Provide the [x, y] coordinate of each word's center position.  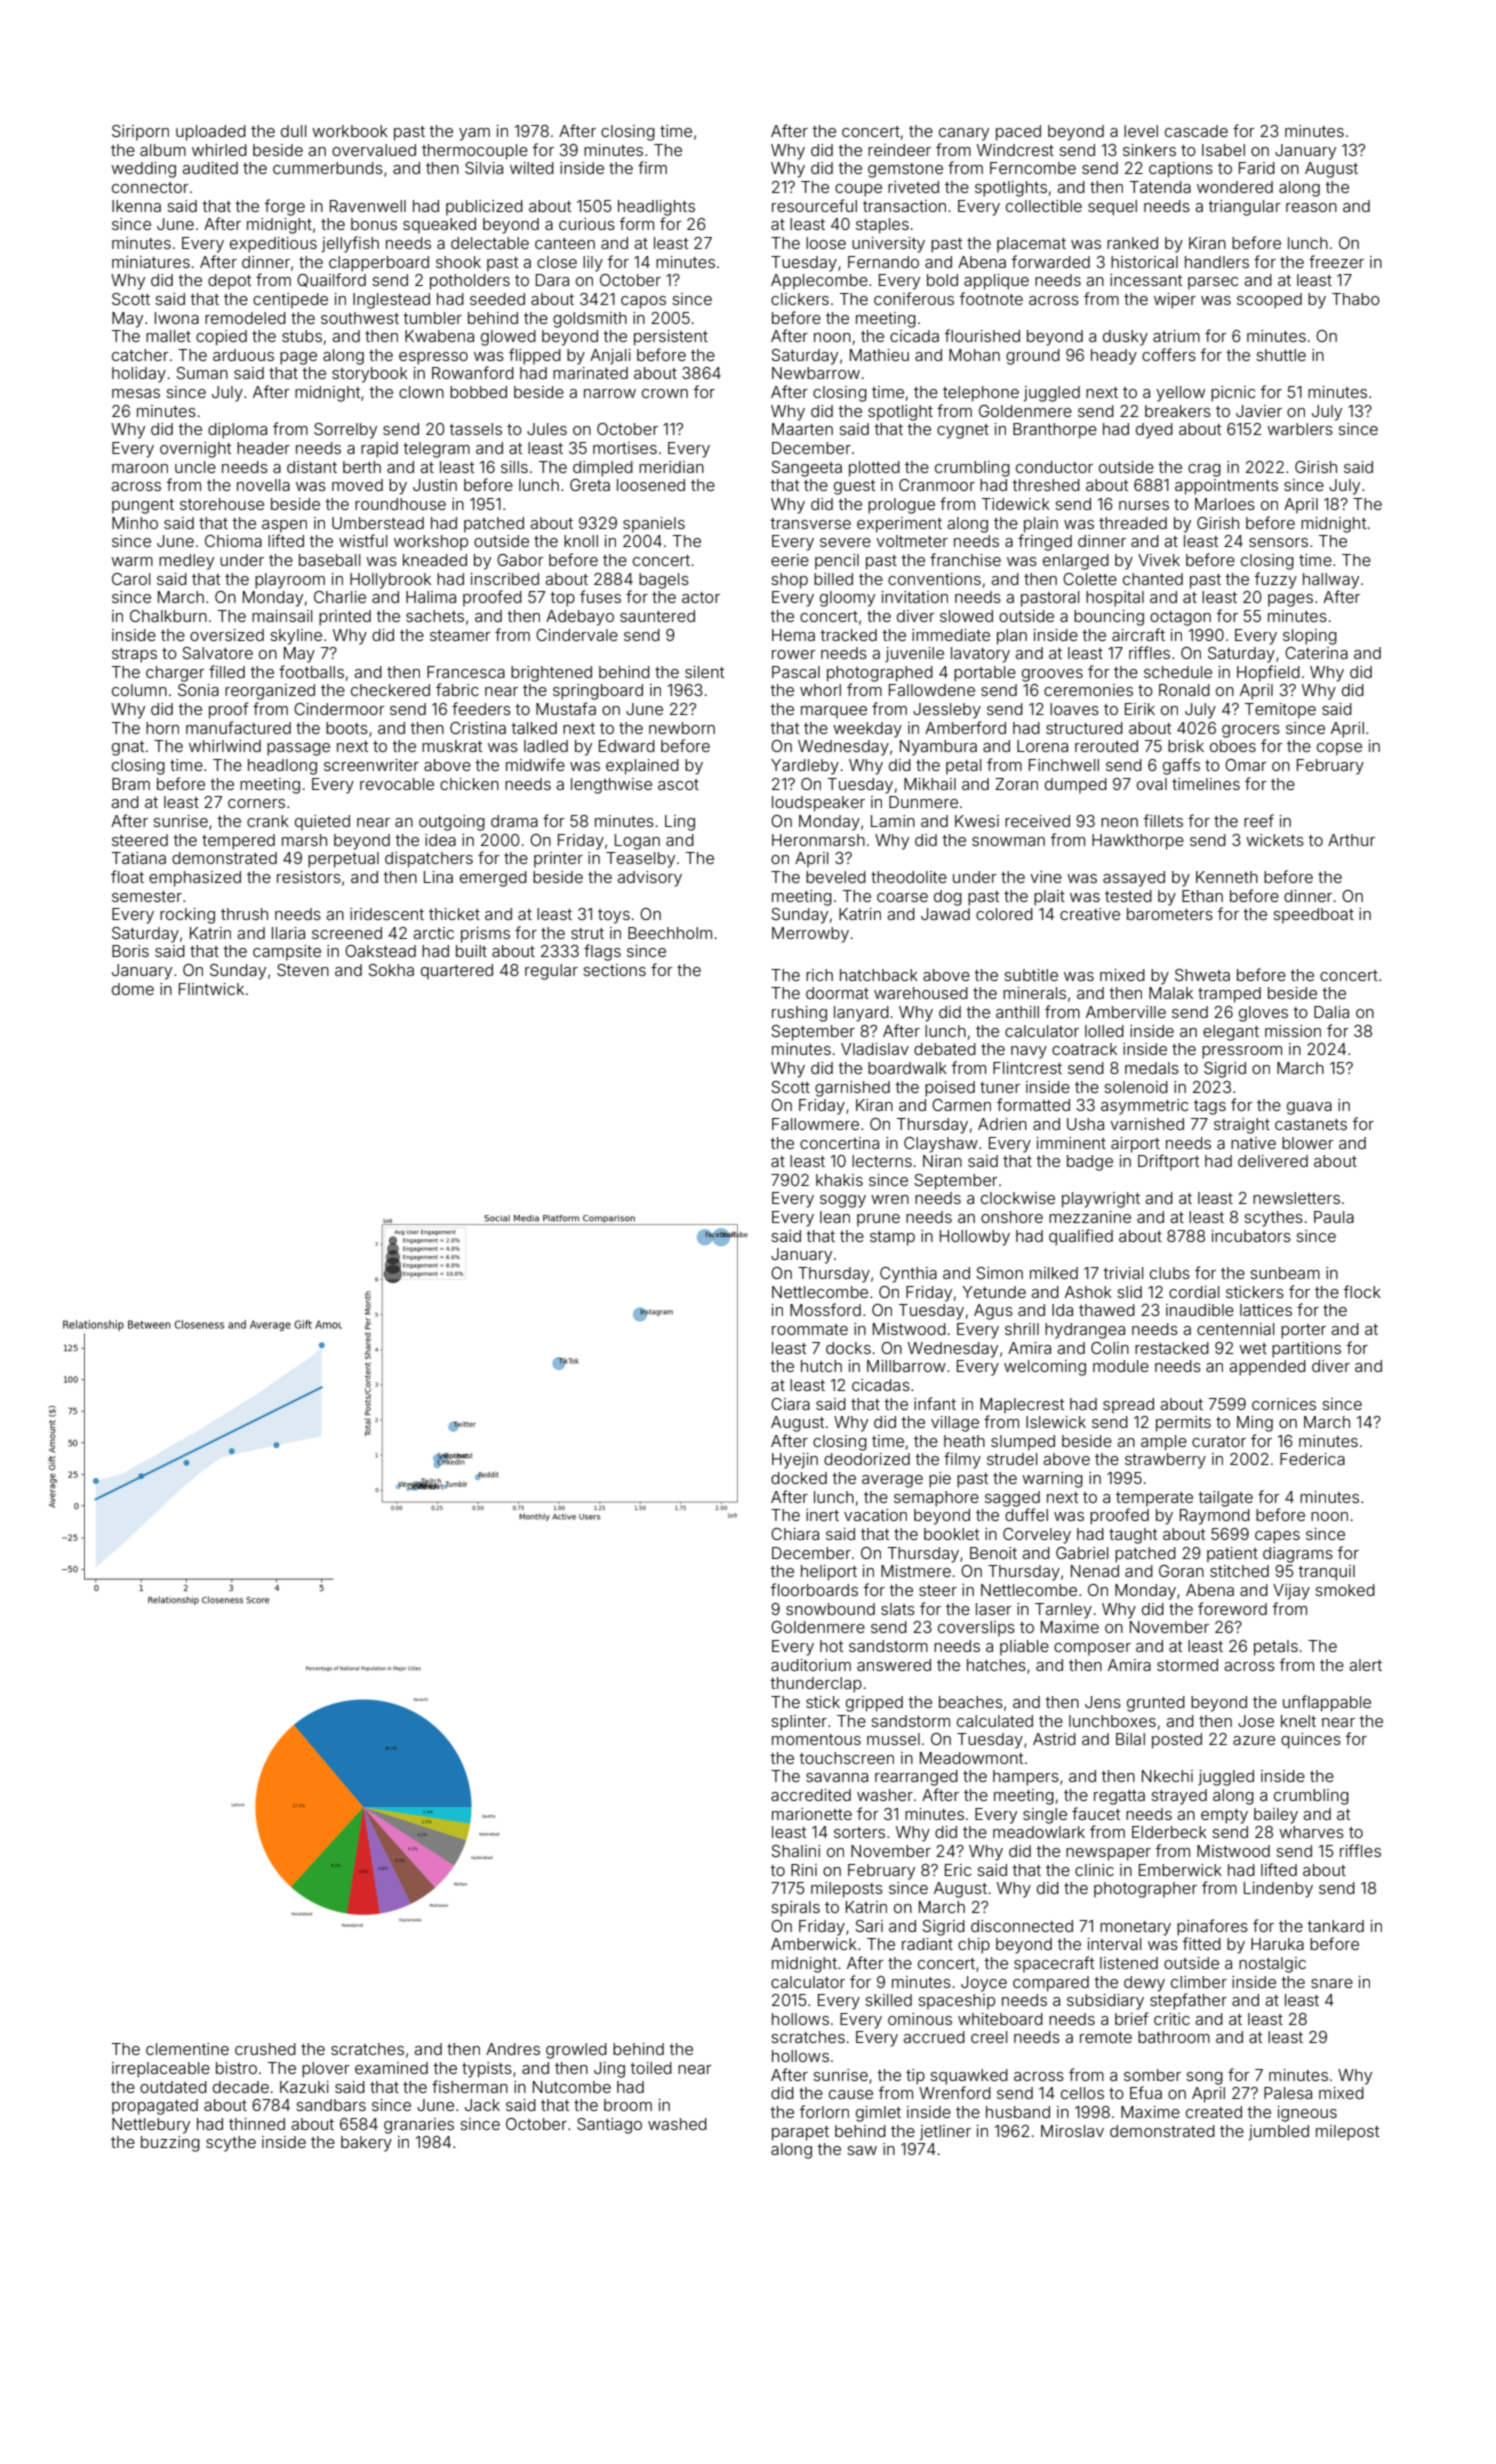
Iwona [177, 318]
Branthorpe [1055, 431]
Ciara [790, 1404]
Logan [637, 842]
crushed [265, 2049]
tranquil [1326, 1573]
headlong [282, 767]
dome [133, 989]
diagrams [1298, 1555]
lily [593, 264]
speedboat [1313, 916]
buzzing [170, 2144]
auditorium [811, 1665]
